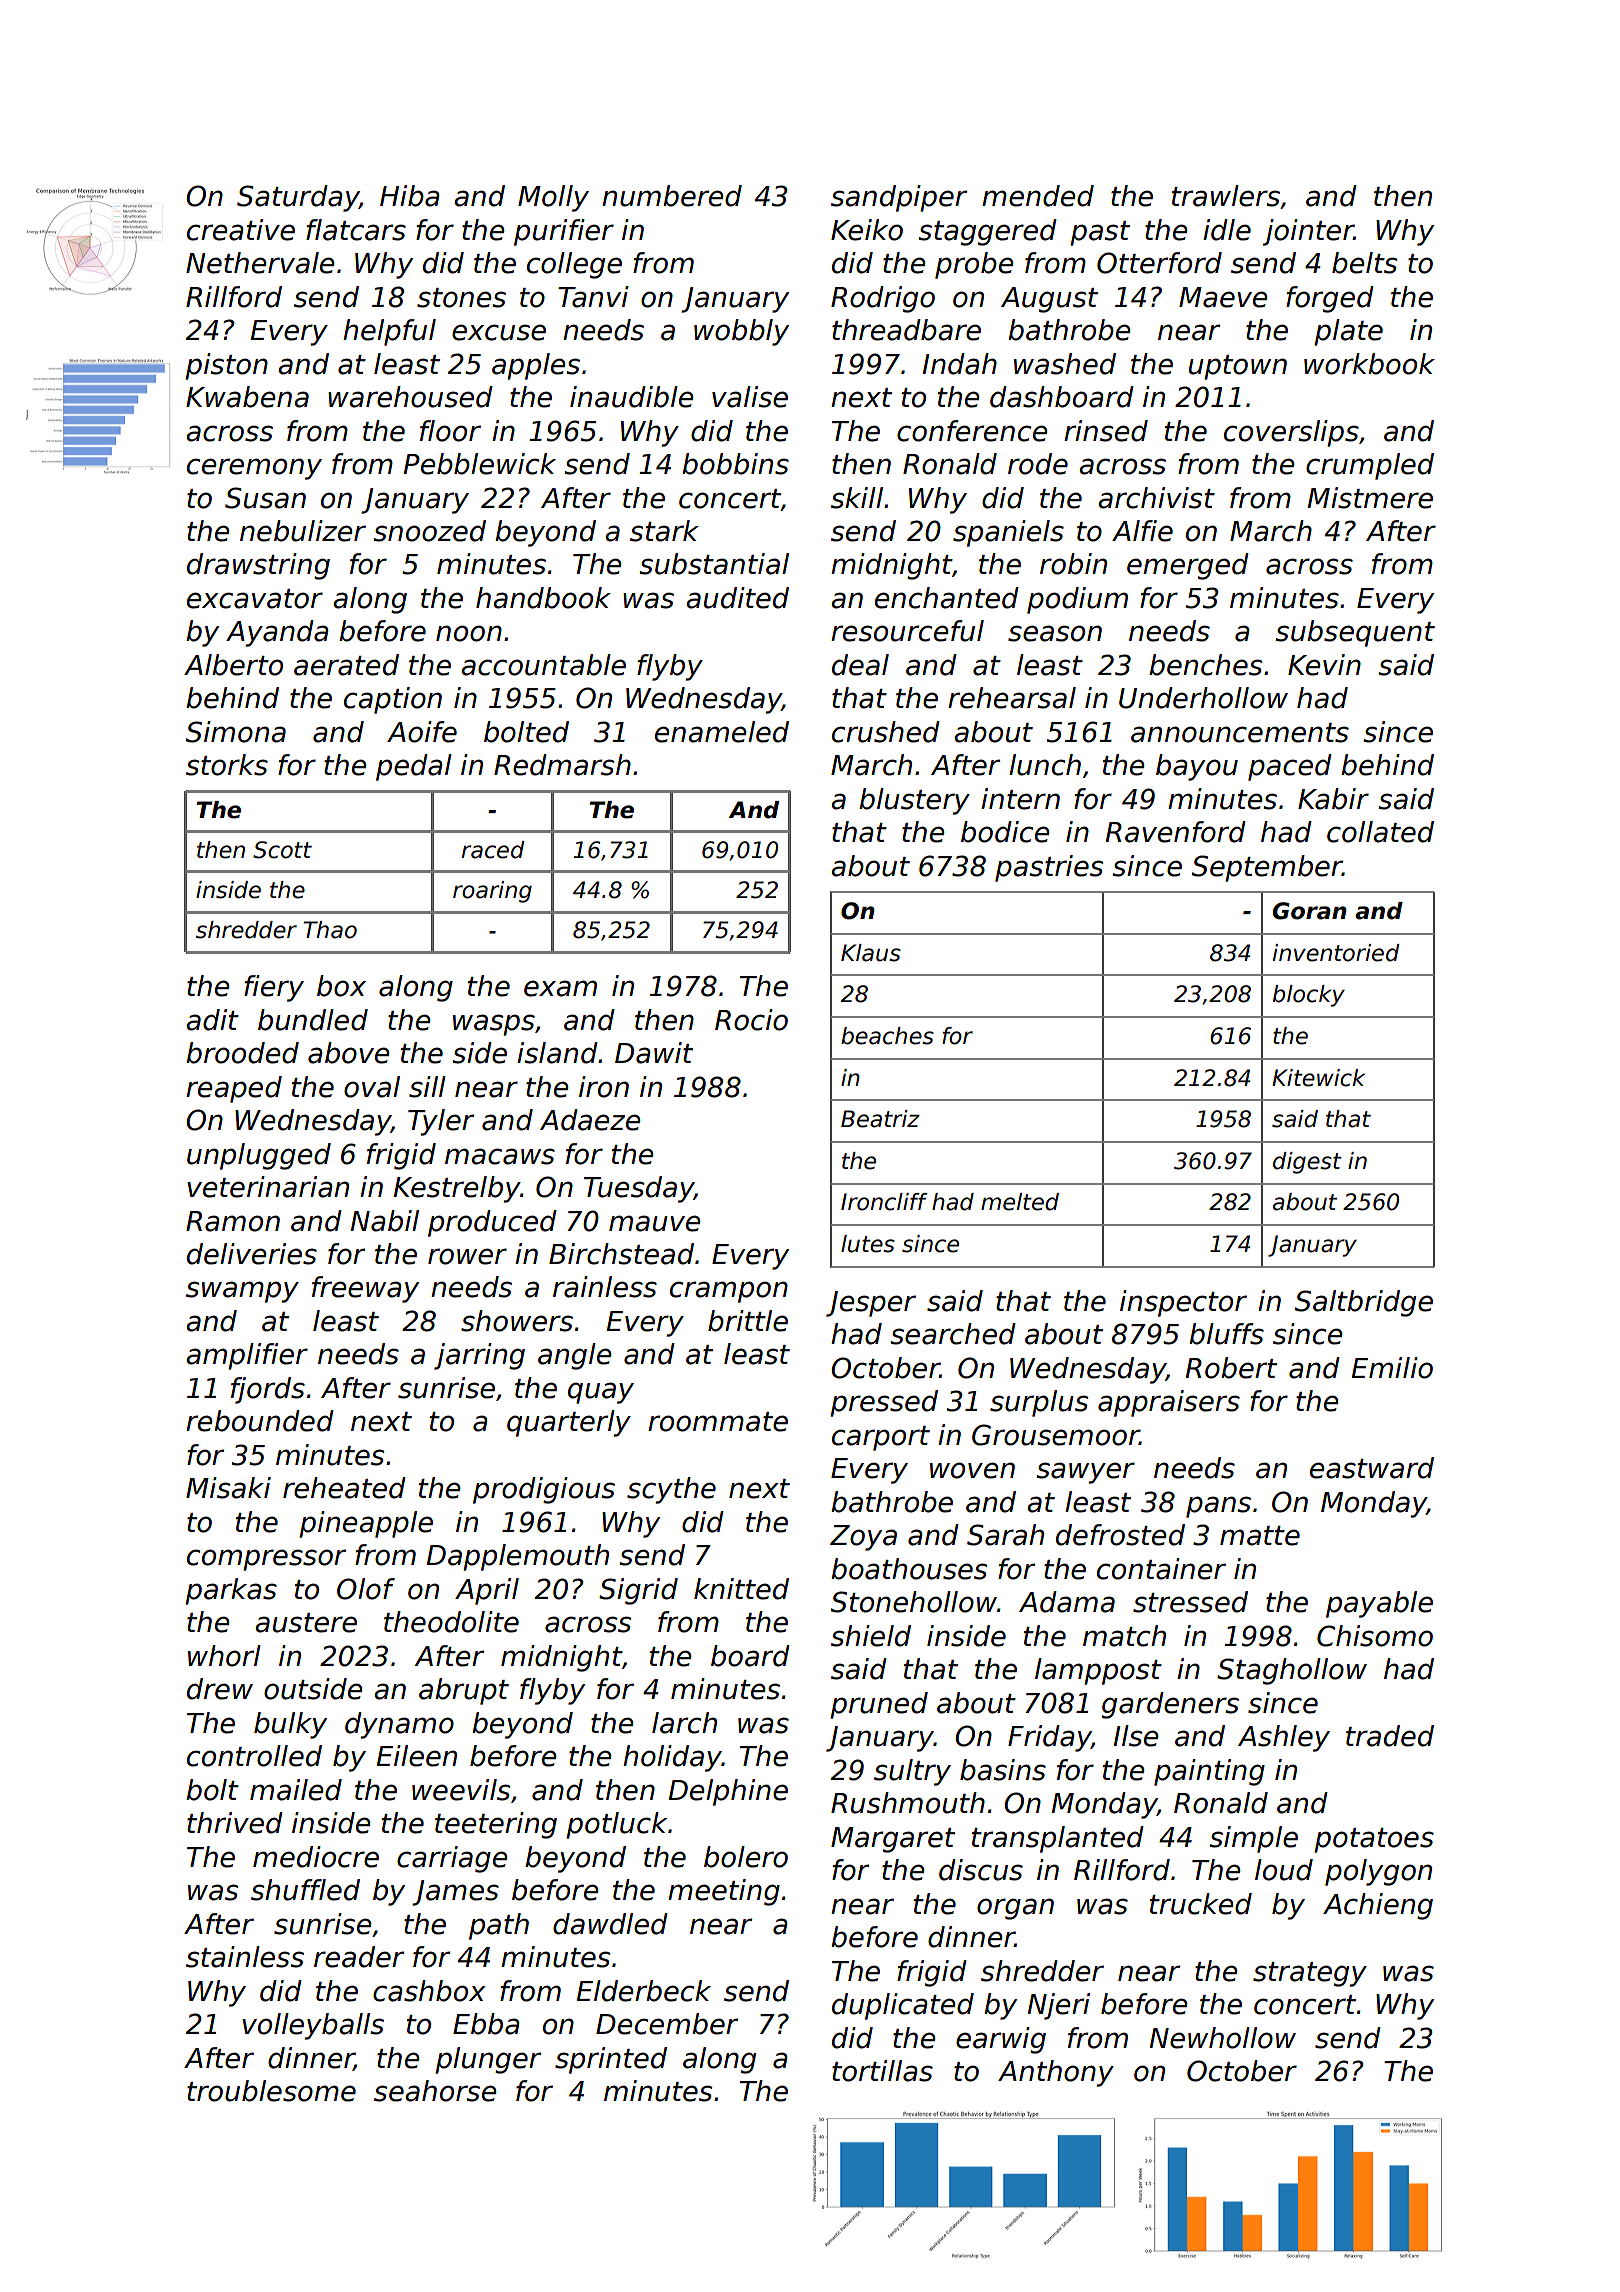  What do you see at coordinates (1175, 832) in the screenshot?
I see `Ravenford` at bounding box center [1175, 832].
